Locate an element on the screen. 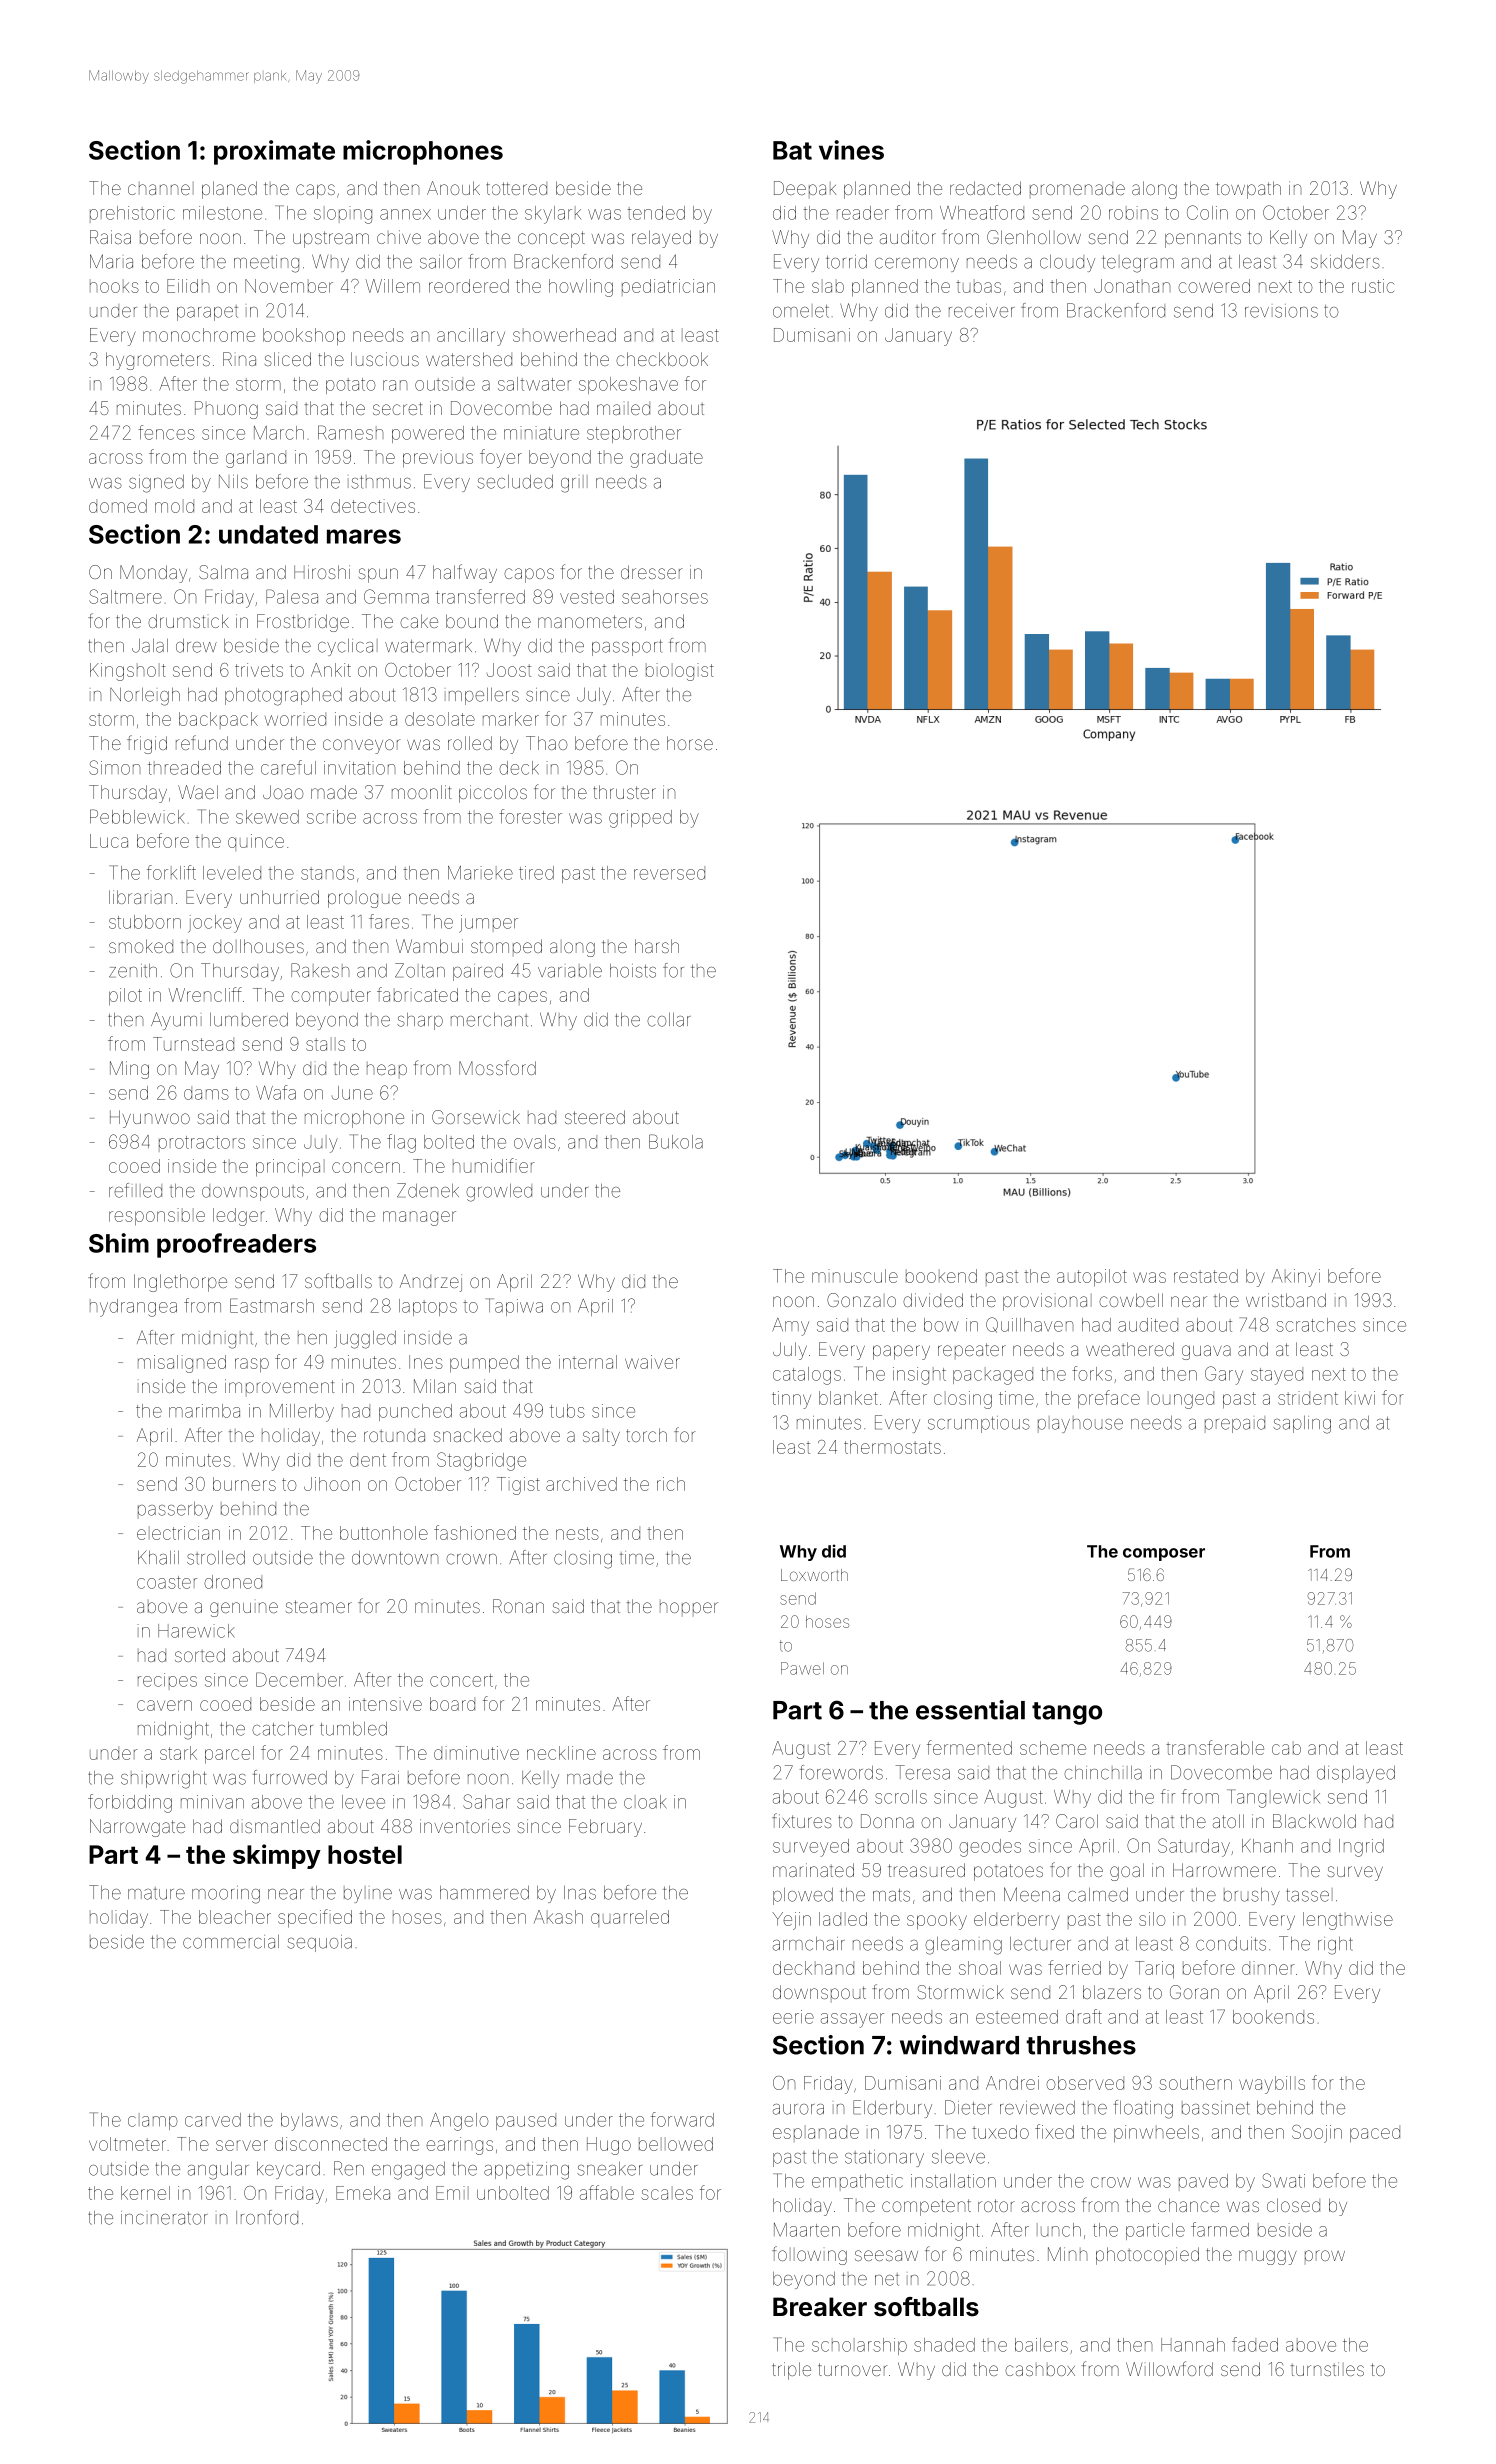 The width and height of the screenshot is (1496, 2464). Phuong is located at coordinates (226, 410).
